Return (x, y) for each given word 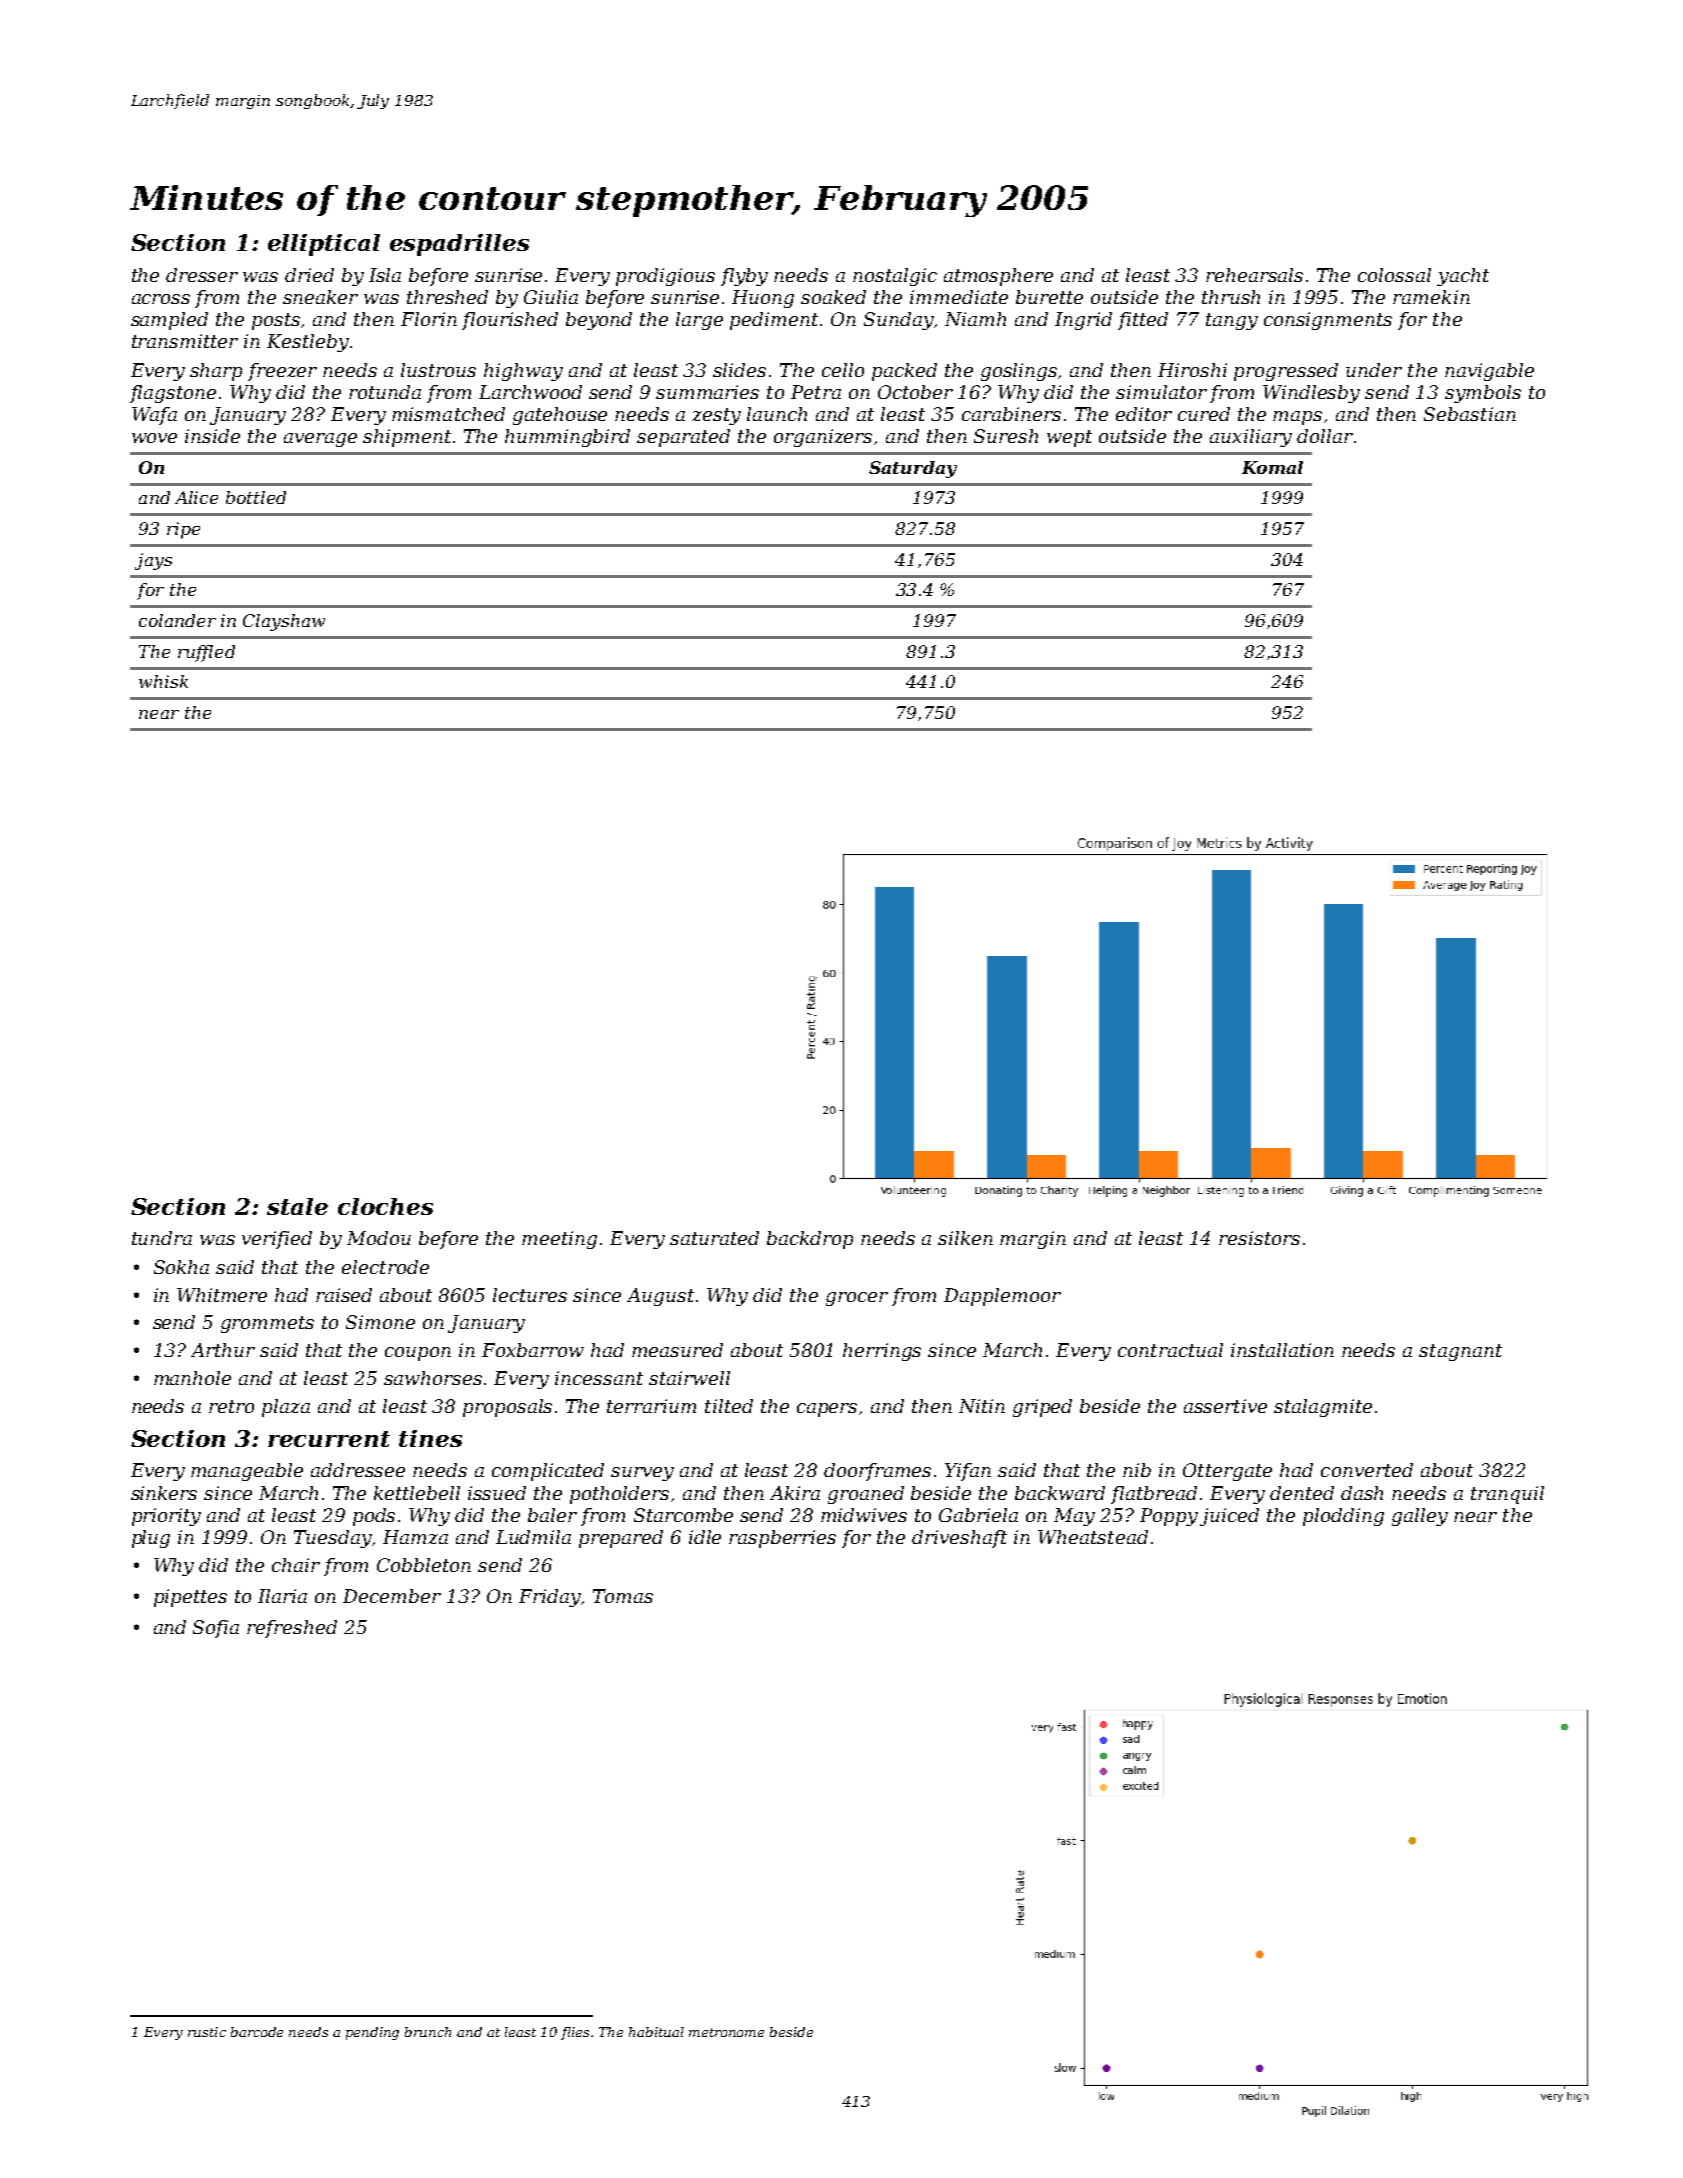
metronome (726, 2032)
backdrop (810, 1240)
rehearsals (1254, 275)
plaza (286, 1408)
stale (297, 1206)
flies (575, 2033)
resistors (1259, 1238)
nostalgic (895, 277)
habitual (656, 2032)
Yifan (968, 1472)
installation (1282, 1350)
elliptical (324, 245)
